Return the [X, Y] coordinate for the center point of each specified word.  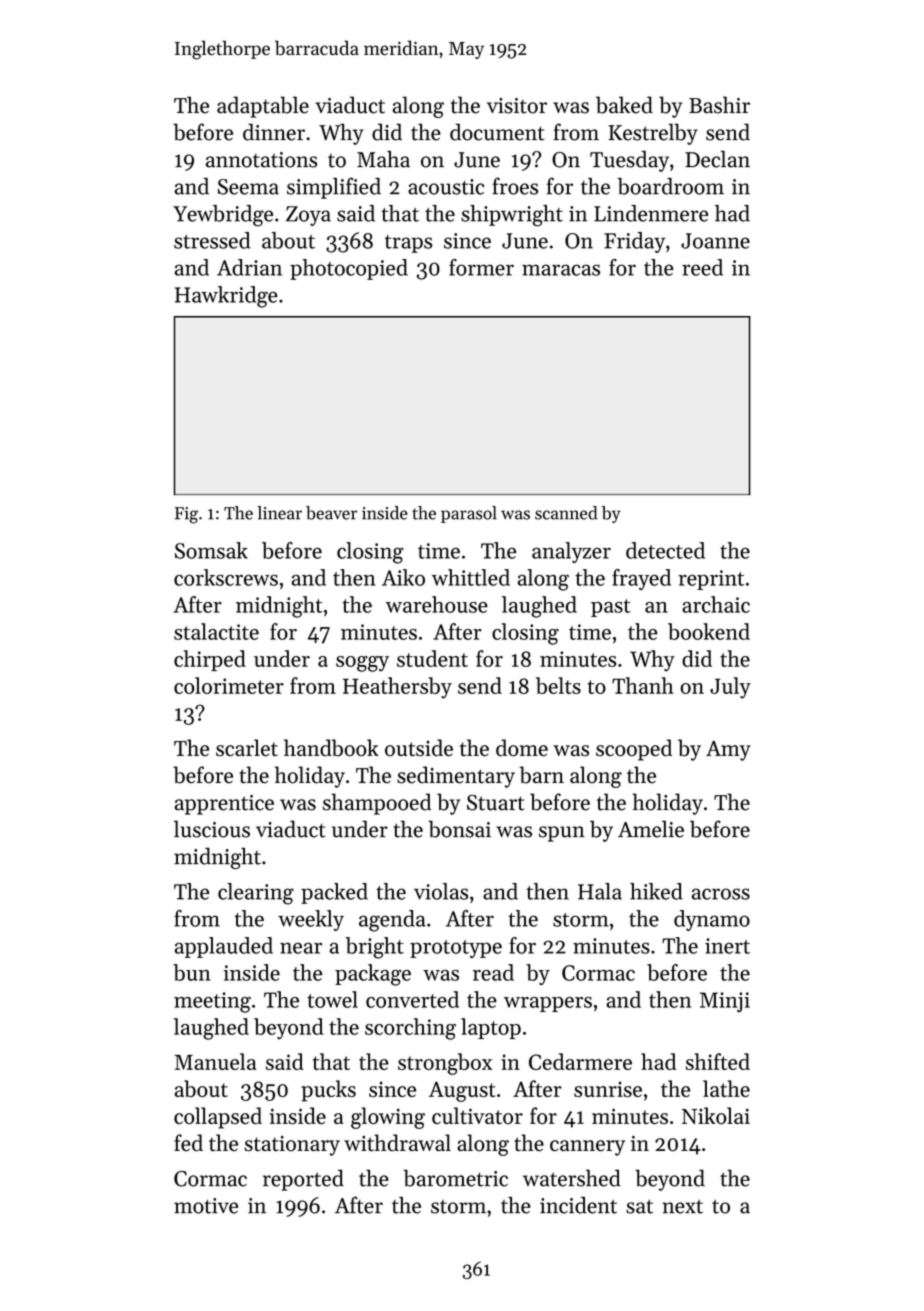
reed [702, 267]
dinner [274, 132]
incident [578, 1205]
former [481, 267]
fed [188, 1143]
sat [639, 1207]
